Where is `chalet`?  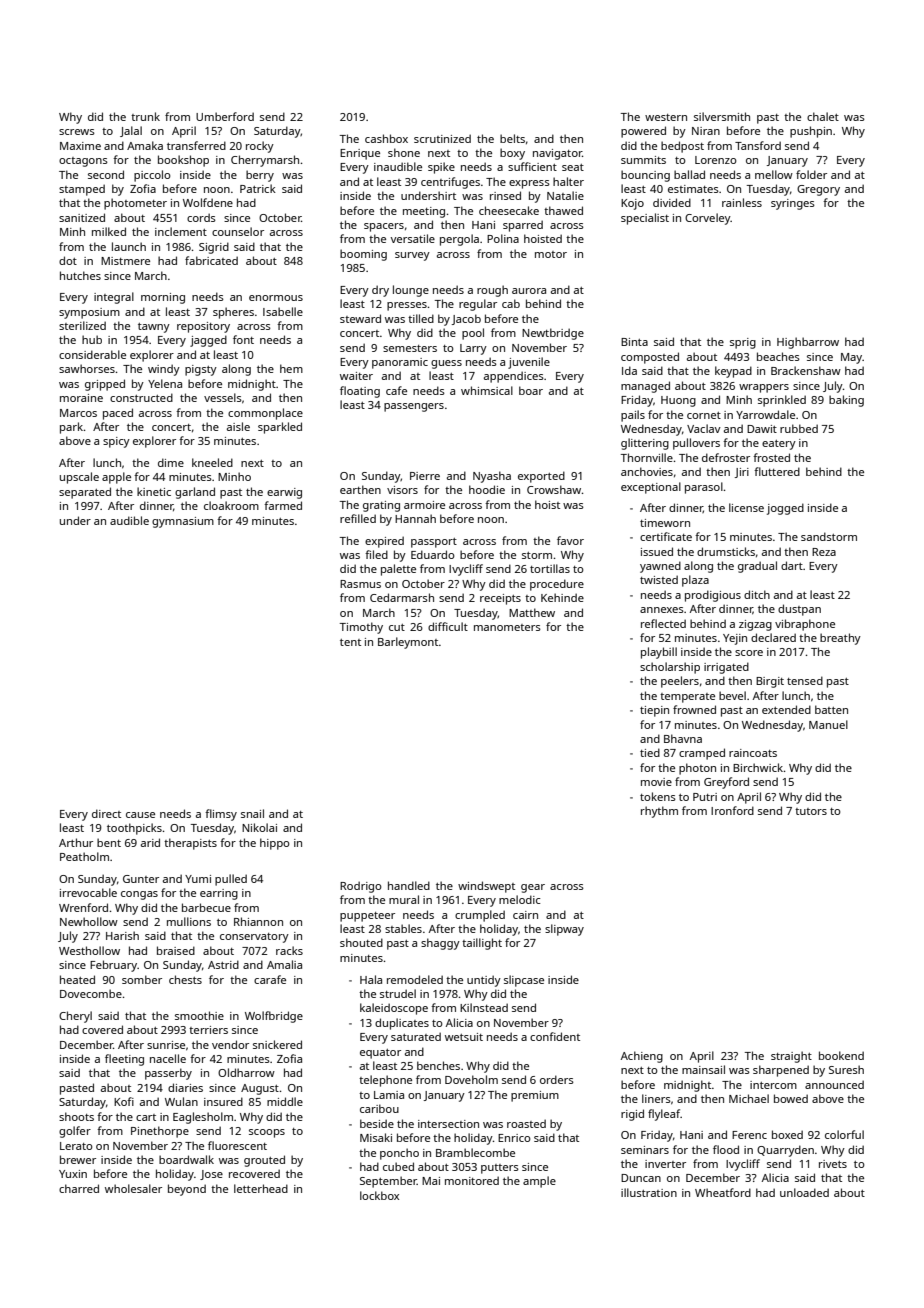 chalet is located at coordinates (823, 116).
